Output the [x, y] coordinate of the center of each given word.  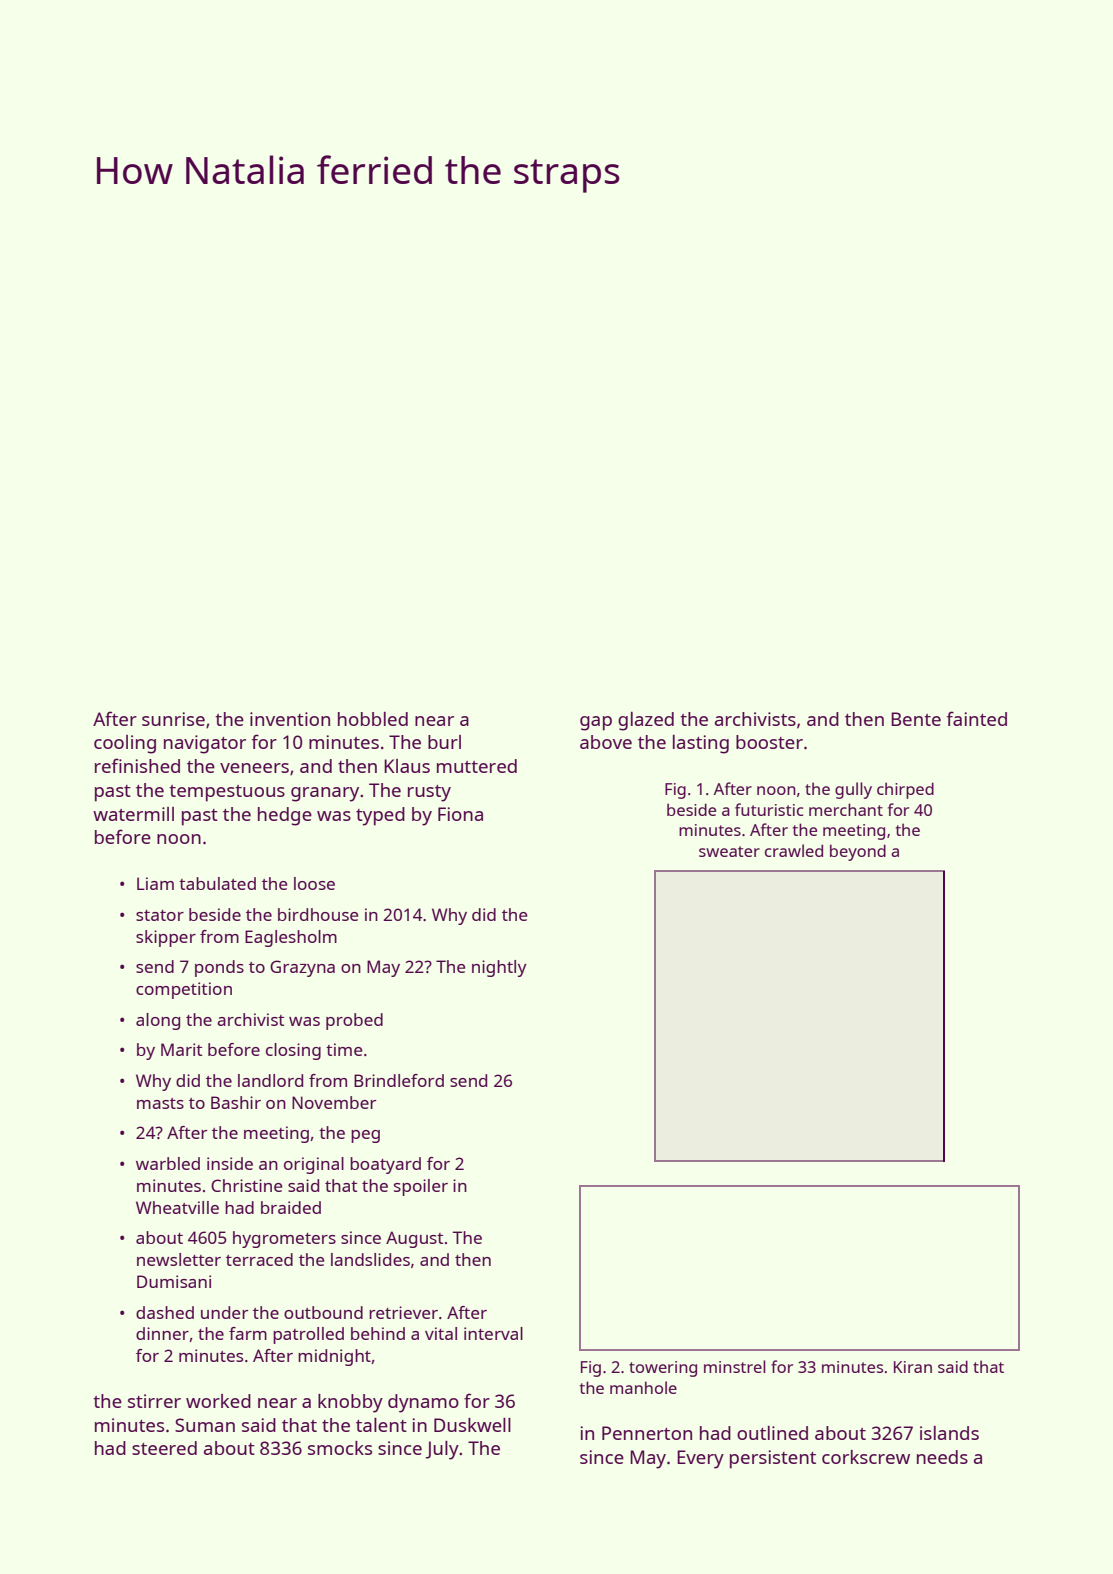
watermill [133, 814]
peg [365, 1136]
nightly [499, 968]
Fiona [460, 814]
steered [164, 1448]
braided [291, 1207]
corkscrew [866, 1457]
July [442, 1450]
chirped [905, 790]
